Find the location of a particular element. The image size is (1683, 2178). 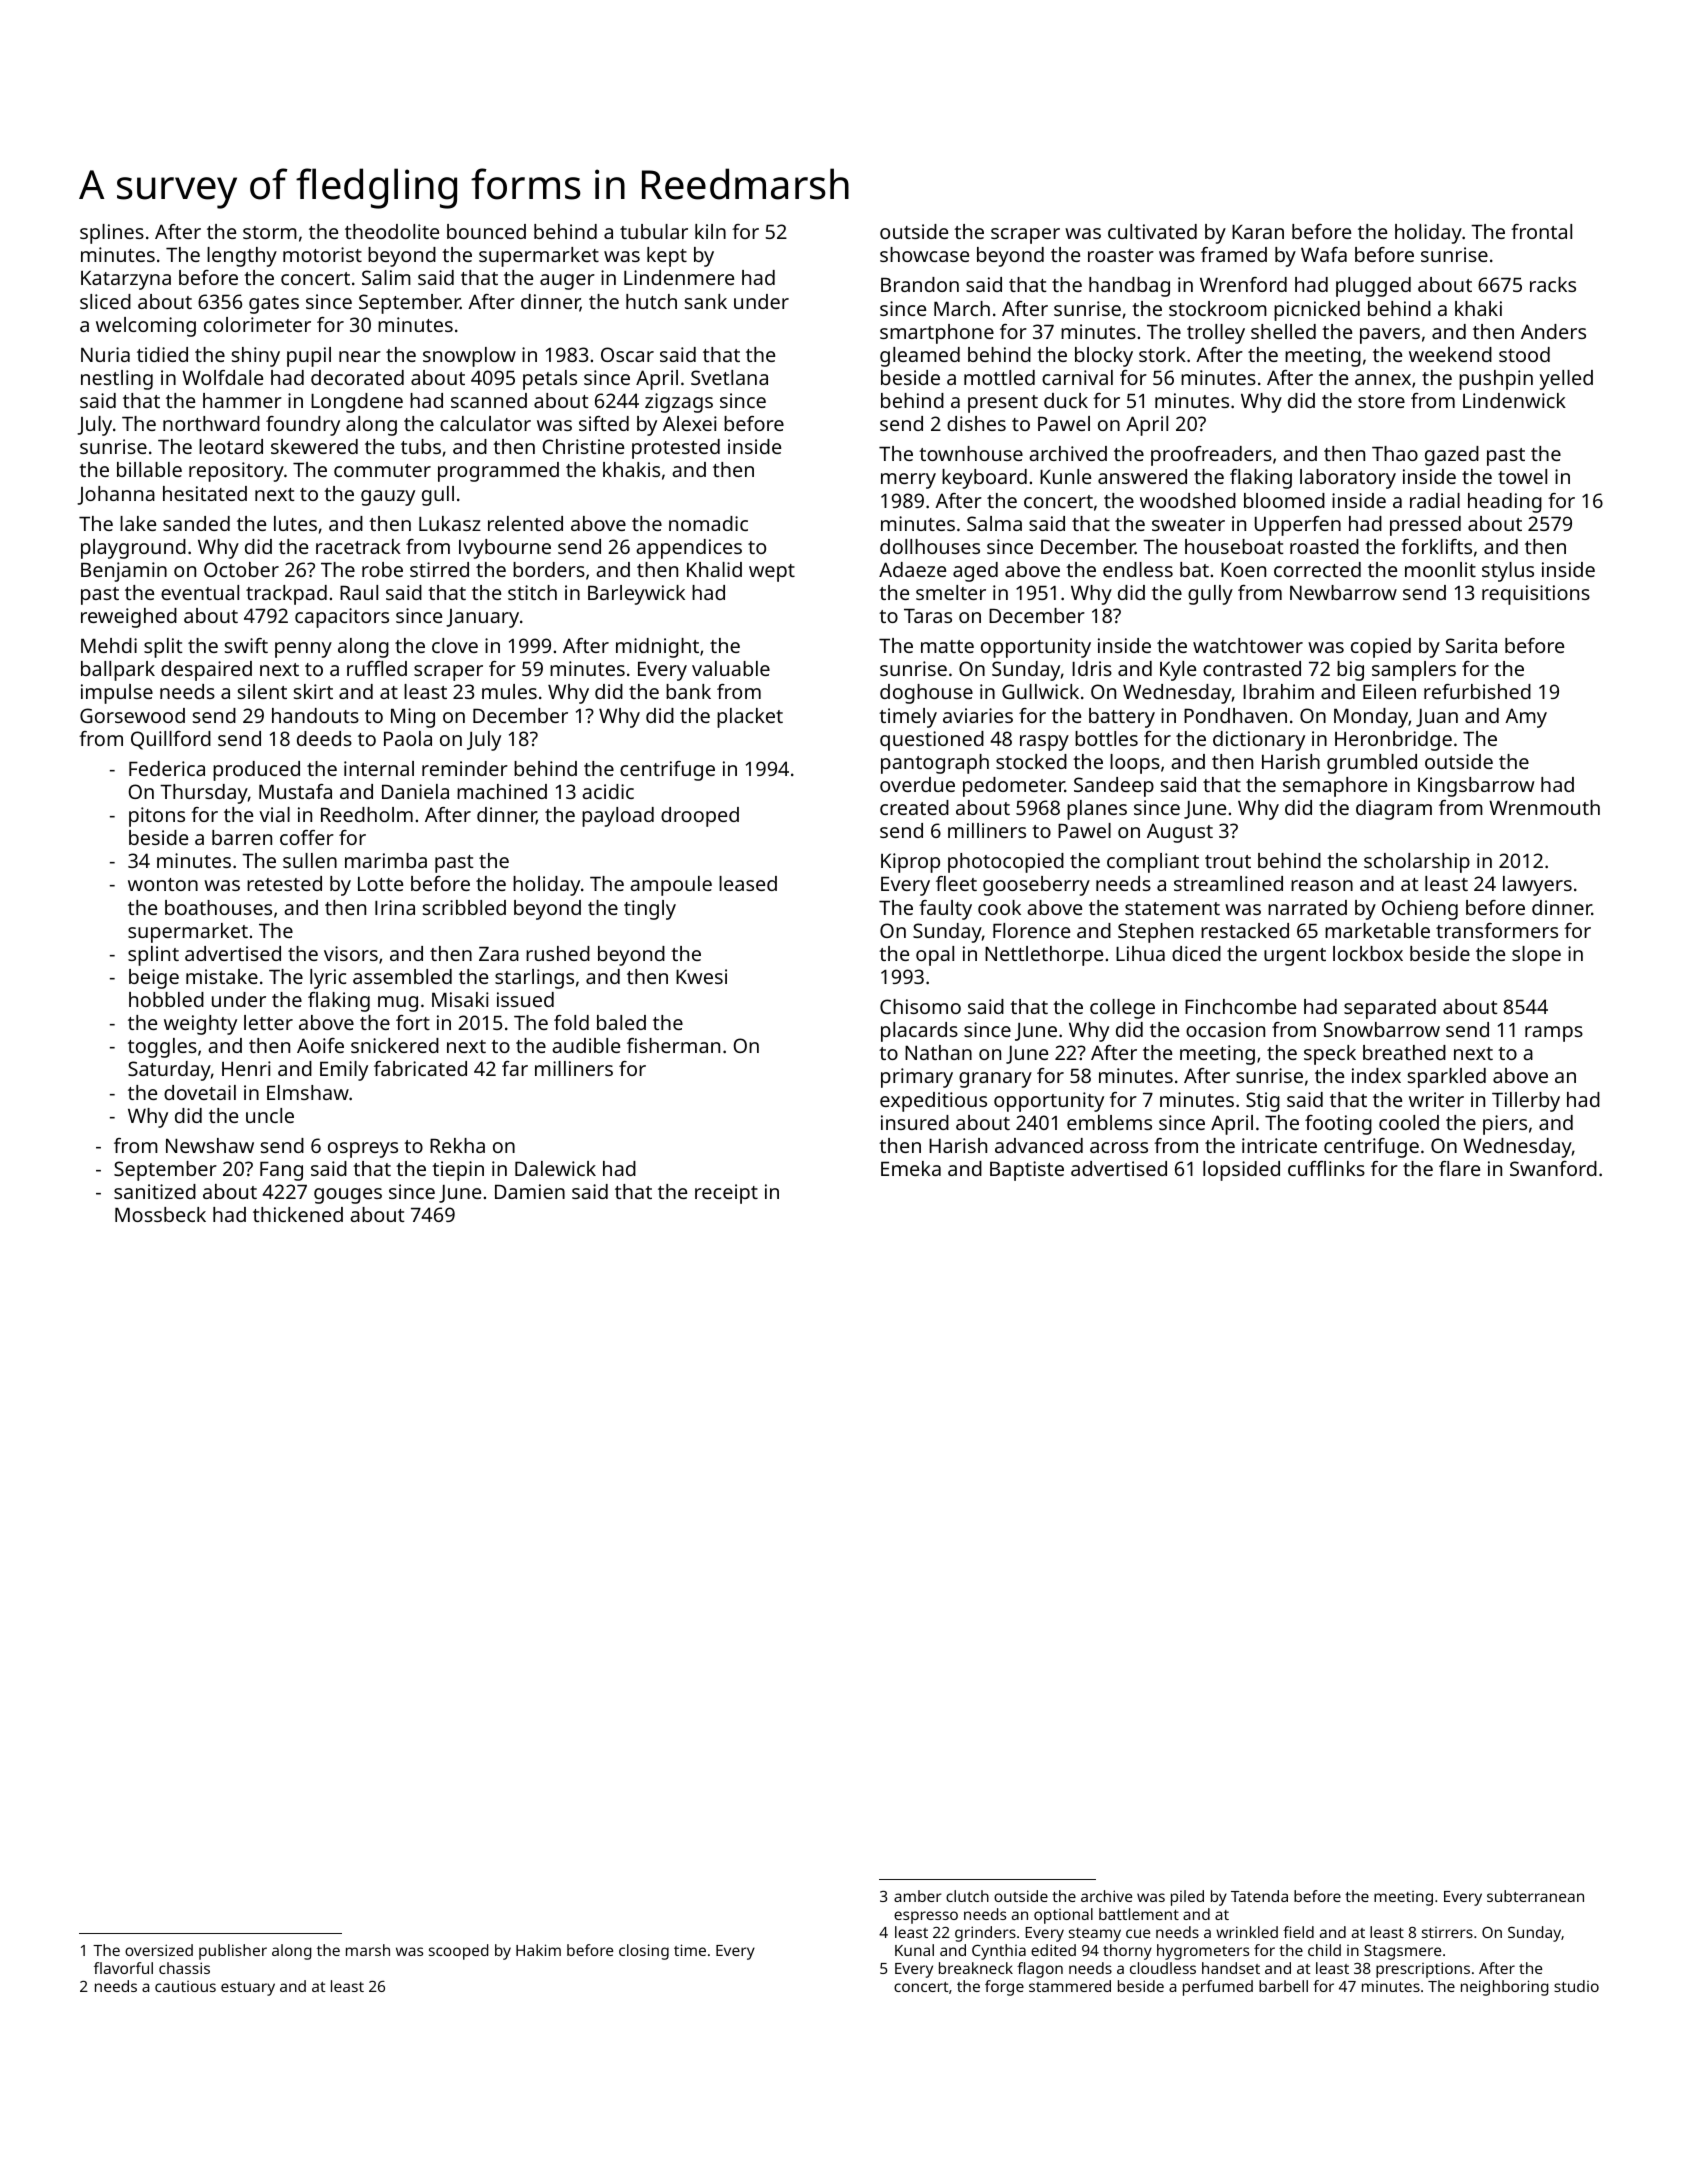

Damien is located at coordinates (530, 1191).
